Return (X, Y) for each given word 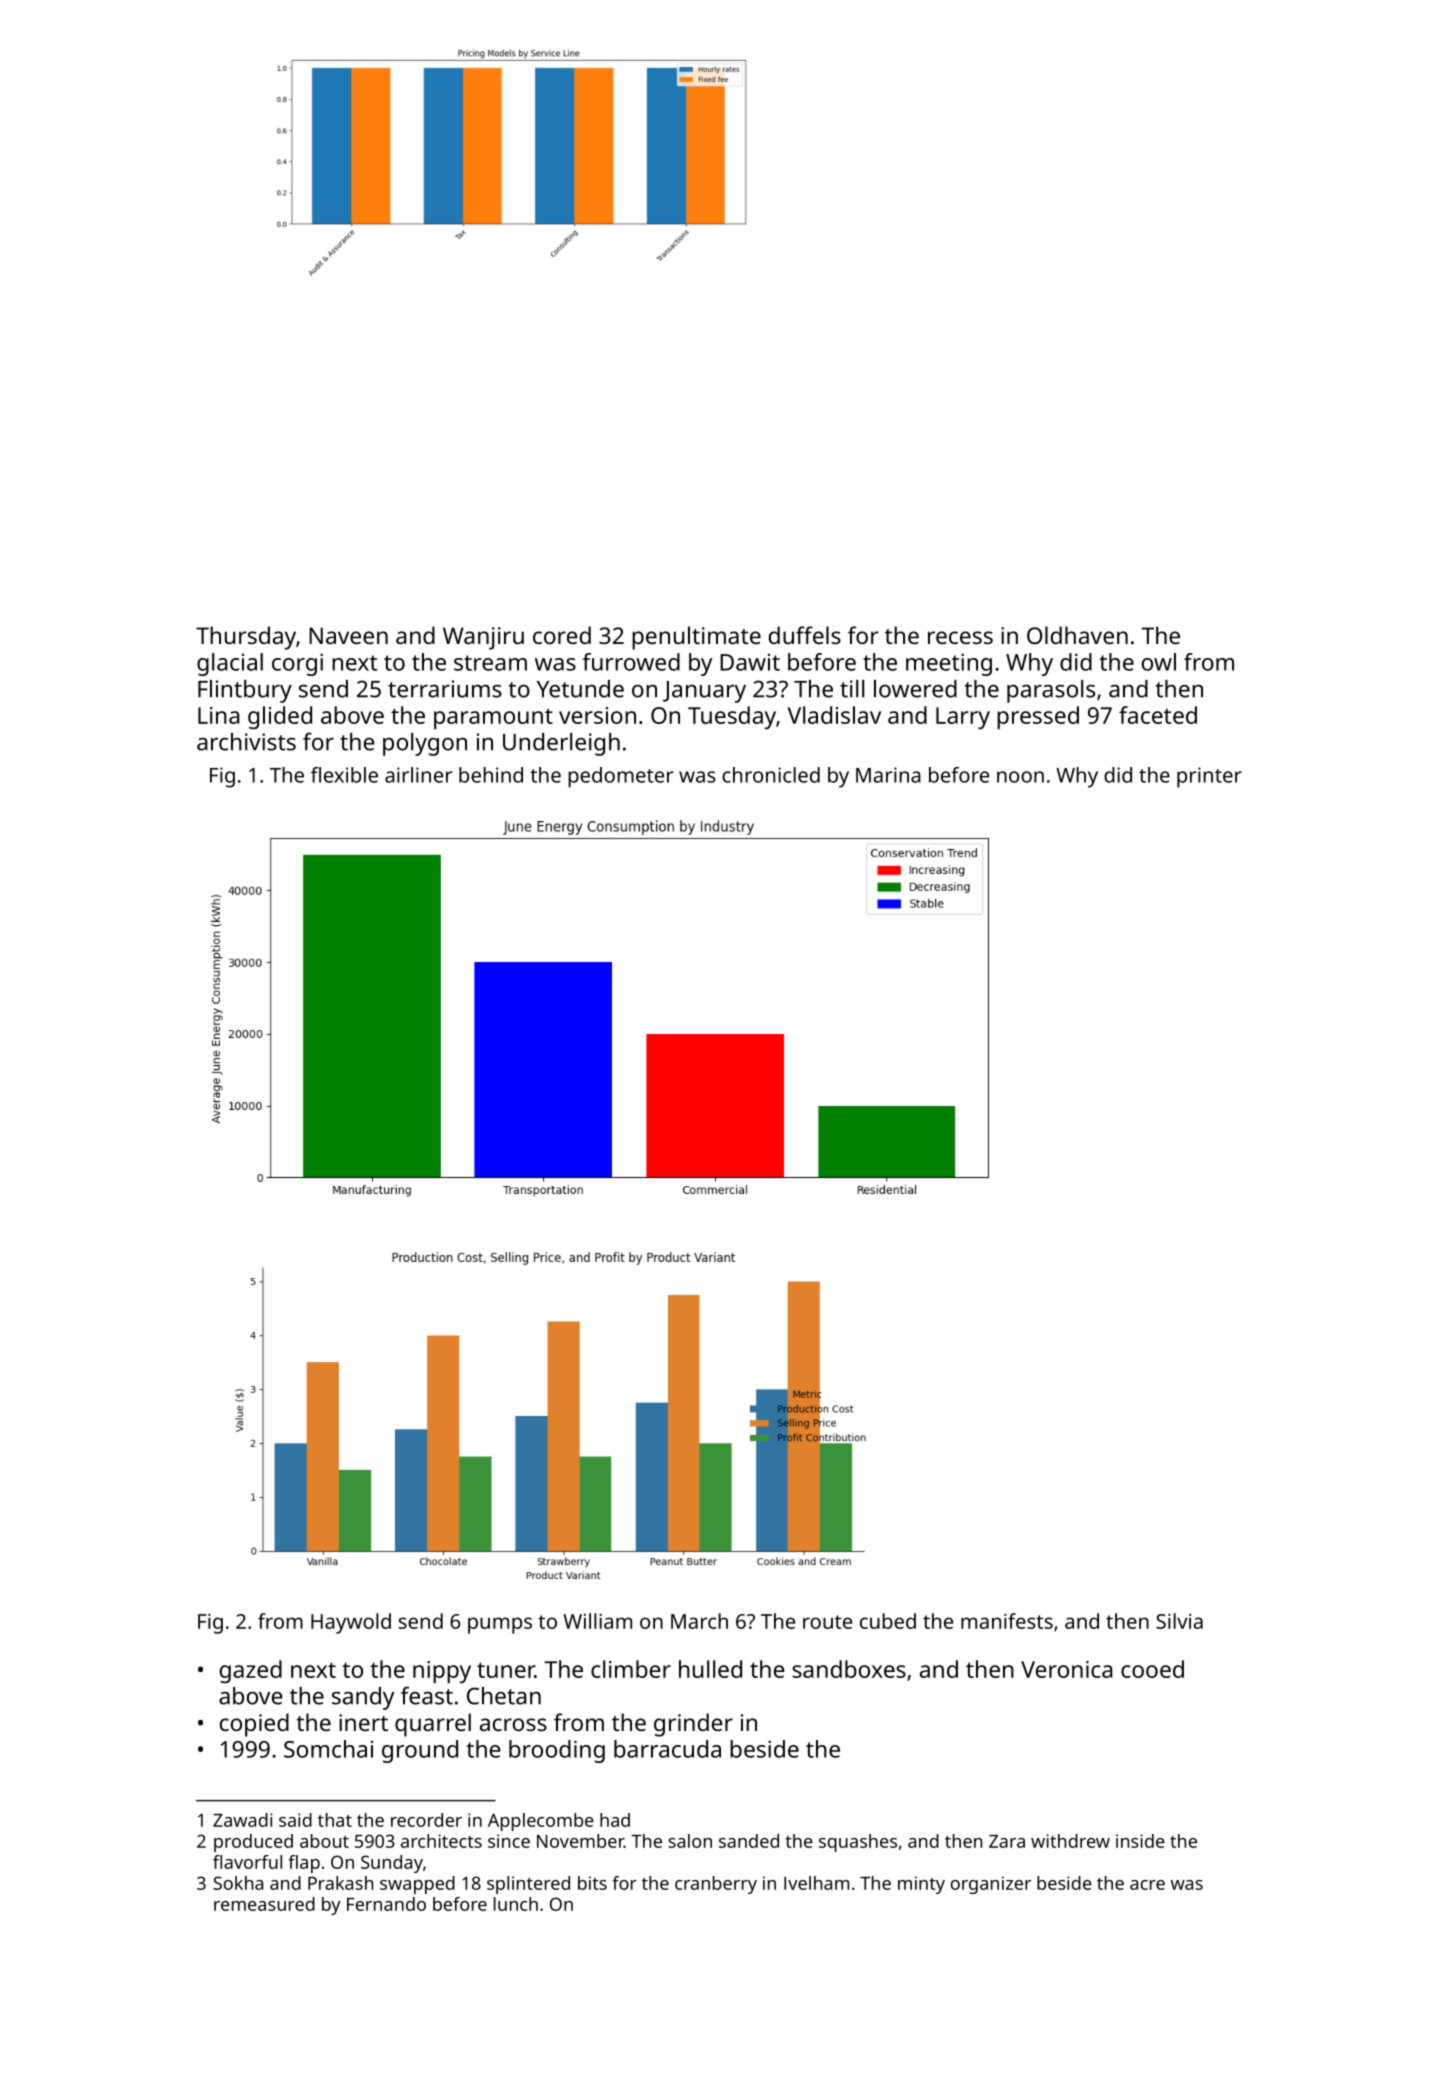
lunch (516, 1904)
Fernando (386, 1904)
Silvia (1179, 1621)
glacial (230, 664)
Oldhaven (1077, 635)
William (597, 1621)
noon (1020, 777)
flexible (344, 775)
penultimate (696, 638)
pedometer (620, 777)
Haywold (351, 1623)
